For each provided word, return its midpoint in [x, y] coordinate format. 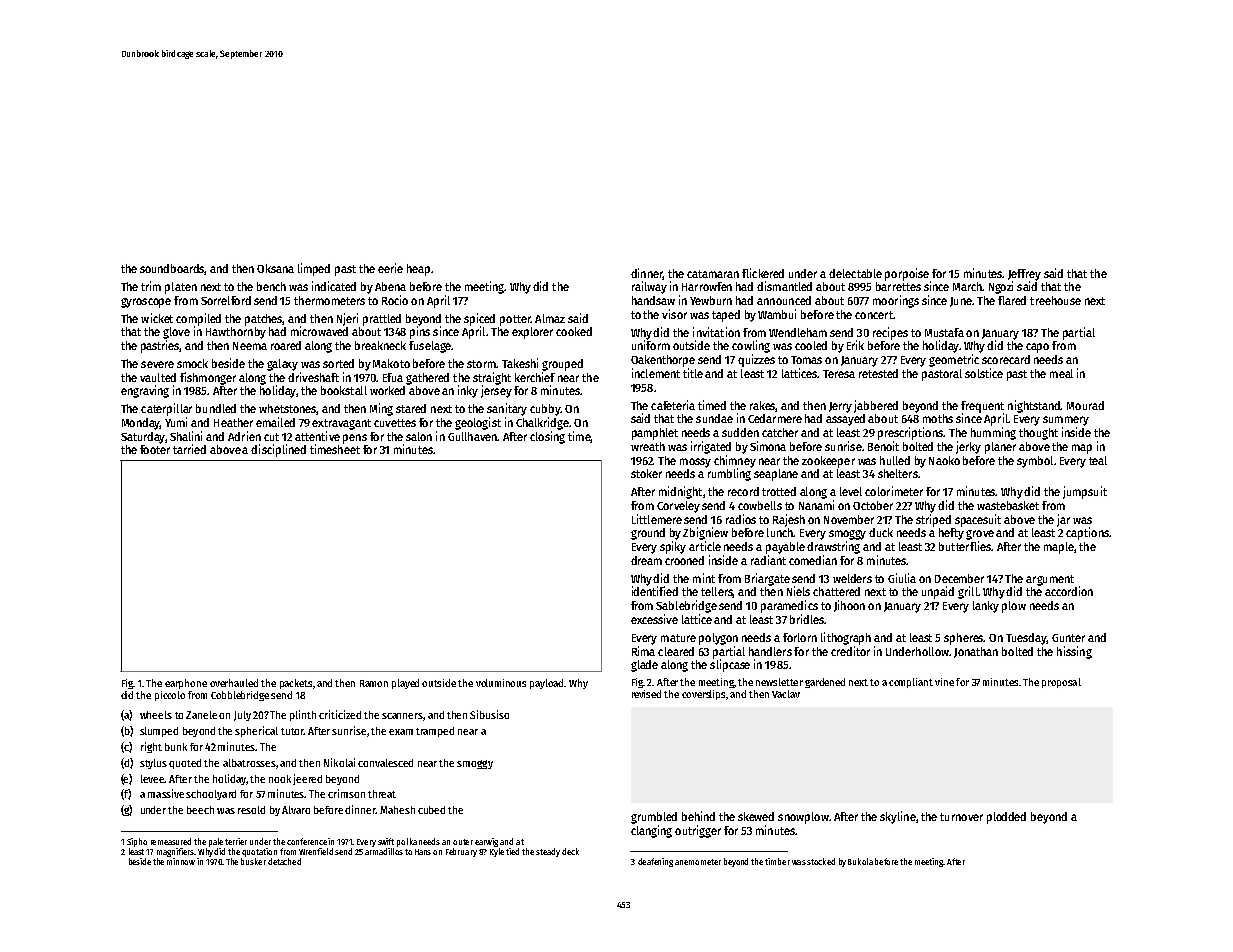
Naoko [944, 460]
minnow [181, 861]
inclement [656, 373]
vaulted [158, 377]
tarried [189, 449]
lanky [986, 607]
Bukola [860, 861]
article [705, 546]
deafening [655, 862]
